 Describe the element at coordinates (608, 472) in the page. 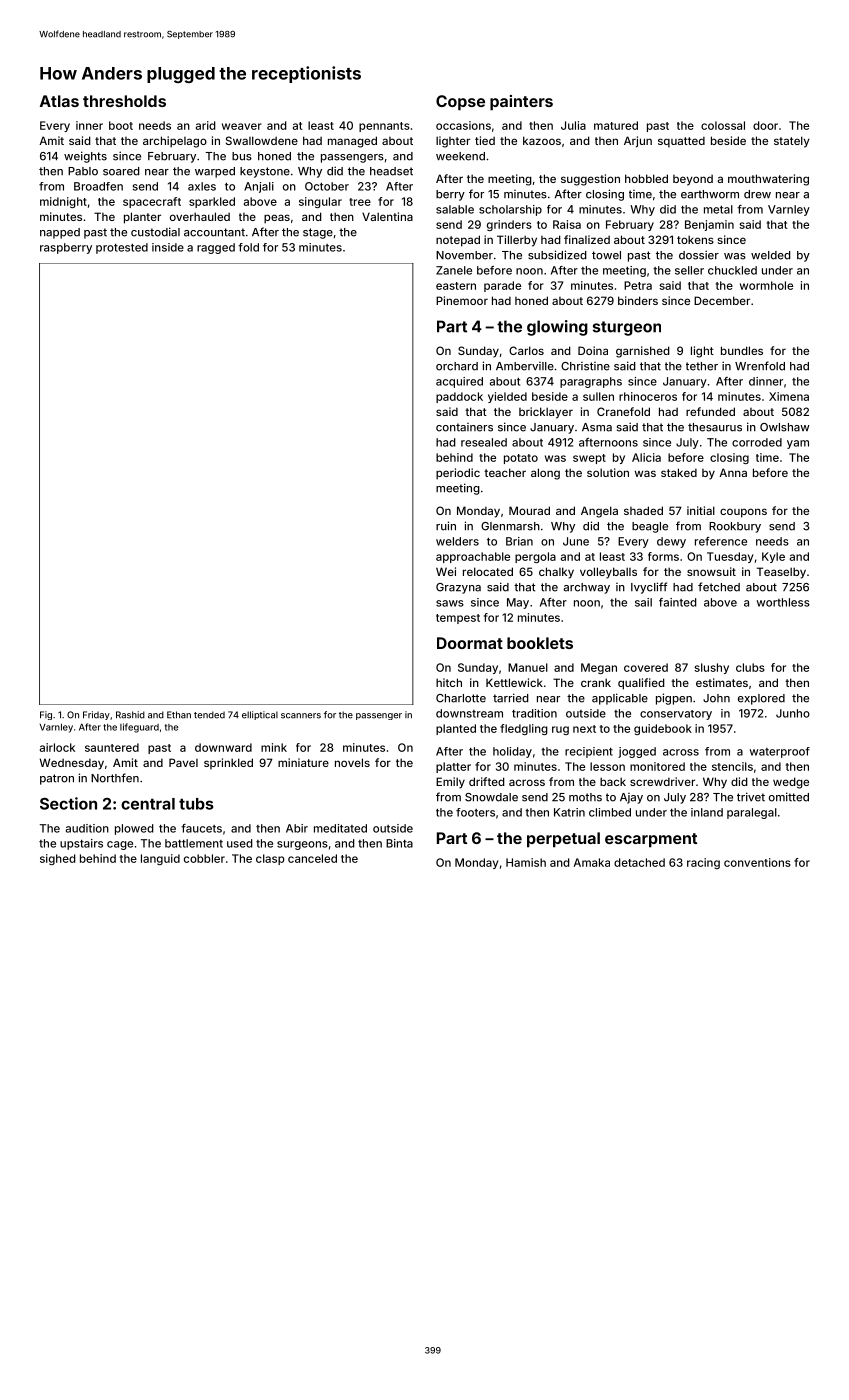

I see `solution` at that location.
